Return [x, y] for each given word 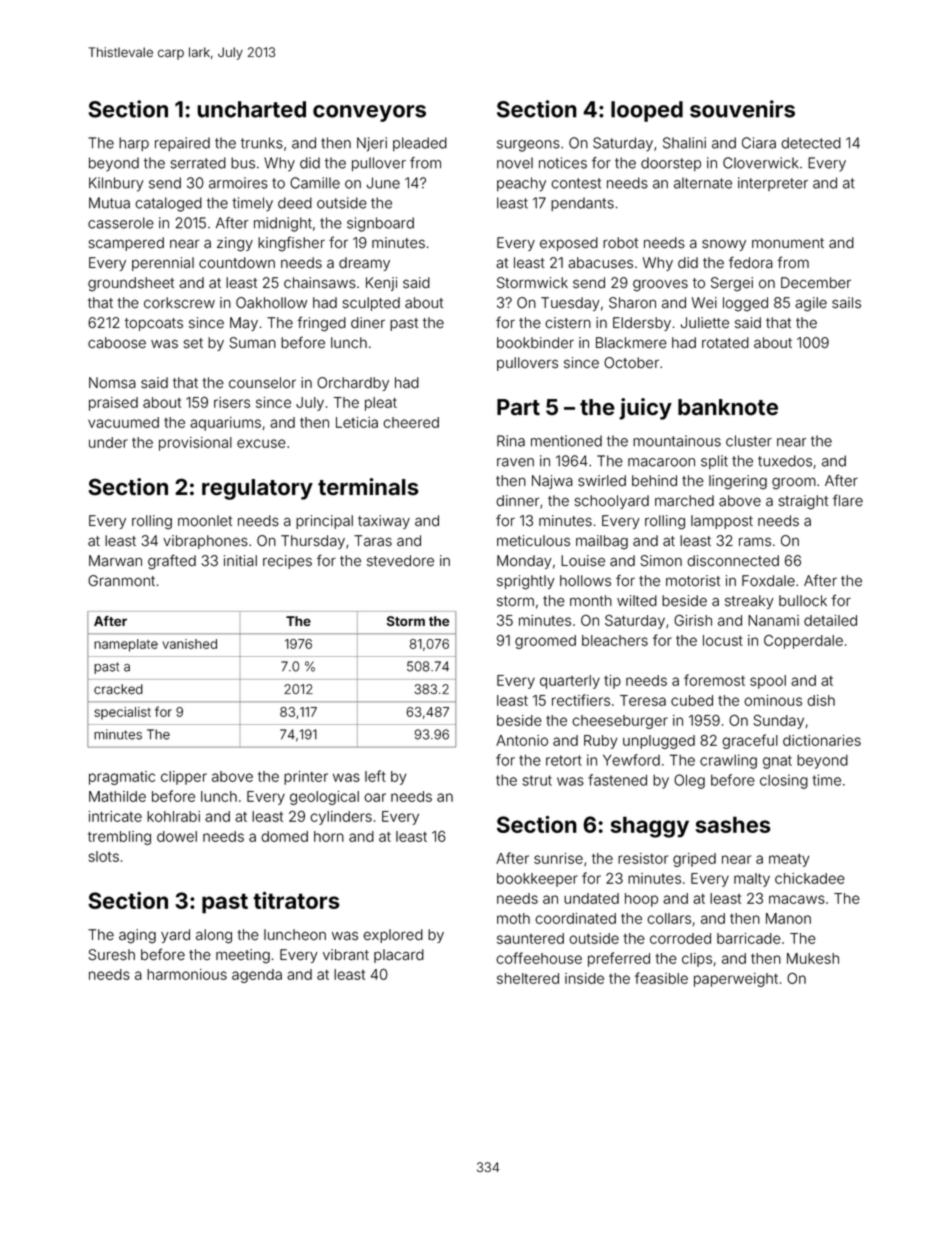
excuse [261, 443]
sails [846, 303]
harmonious [187, 974]
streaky [749, 602]
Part [518, 407]
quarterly [570, 682]
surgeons [528, 146]
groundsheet [131, 284]
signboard [380, 224]
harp [134, 144]
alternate [703, 183]
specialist [122, 713]
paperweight [736, 980]
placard [399, 956]
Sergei [732, 284]
